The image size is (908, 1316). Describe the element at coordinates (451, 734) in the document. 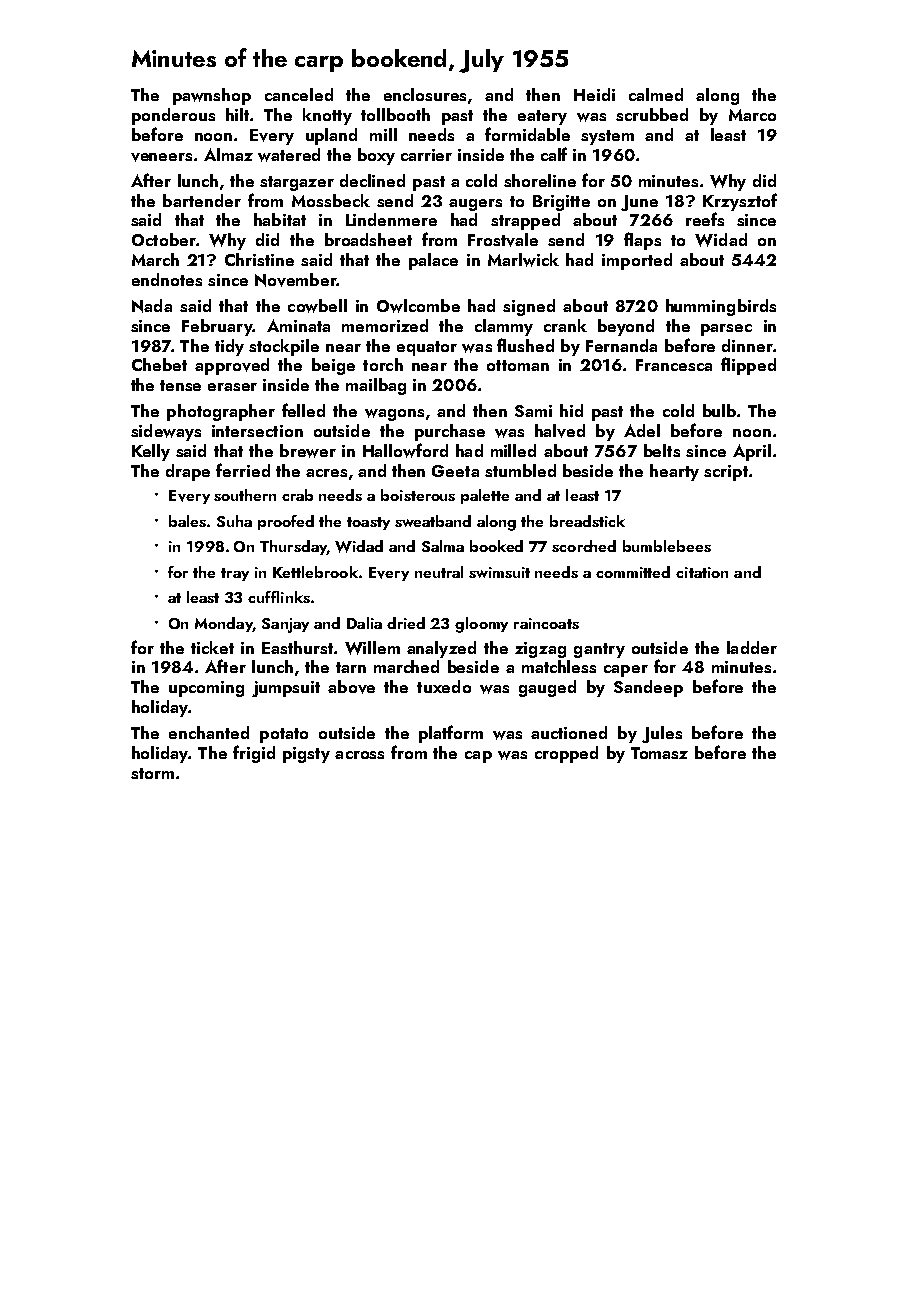

I see `platform` at that location.
